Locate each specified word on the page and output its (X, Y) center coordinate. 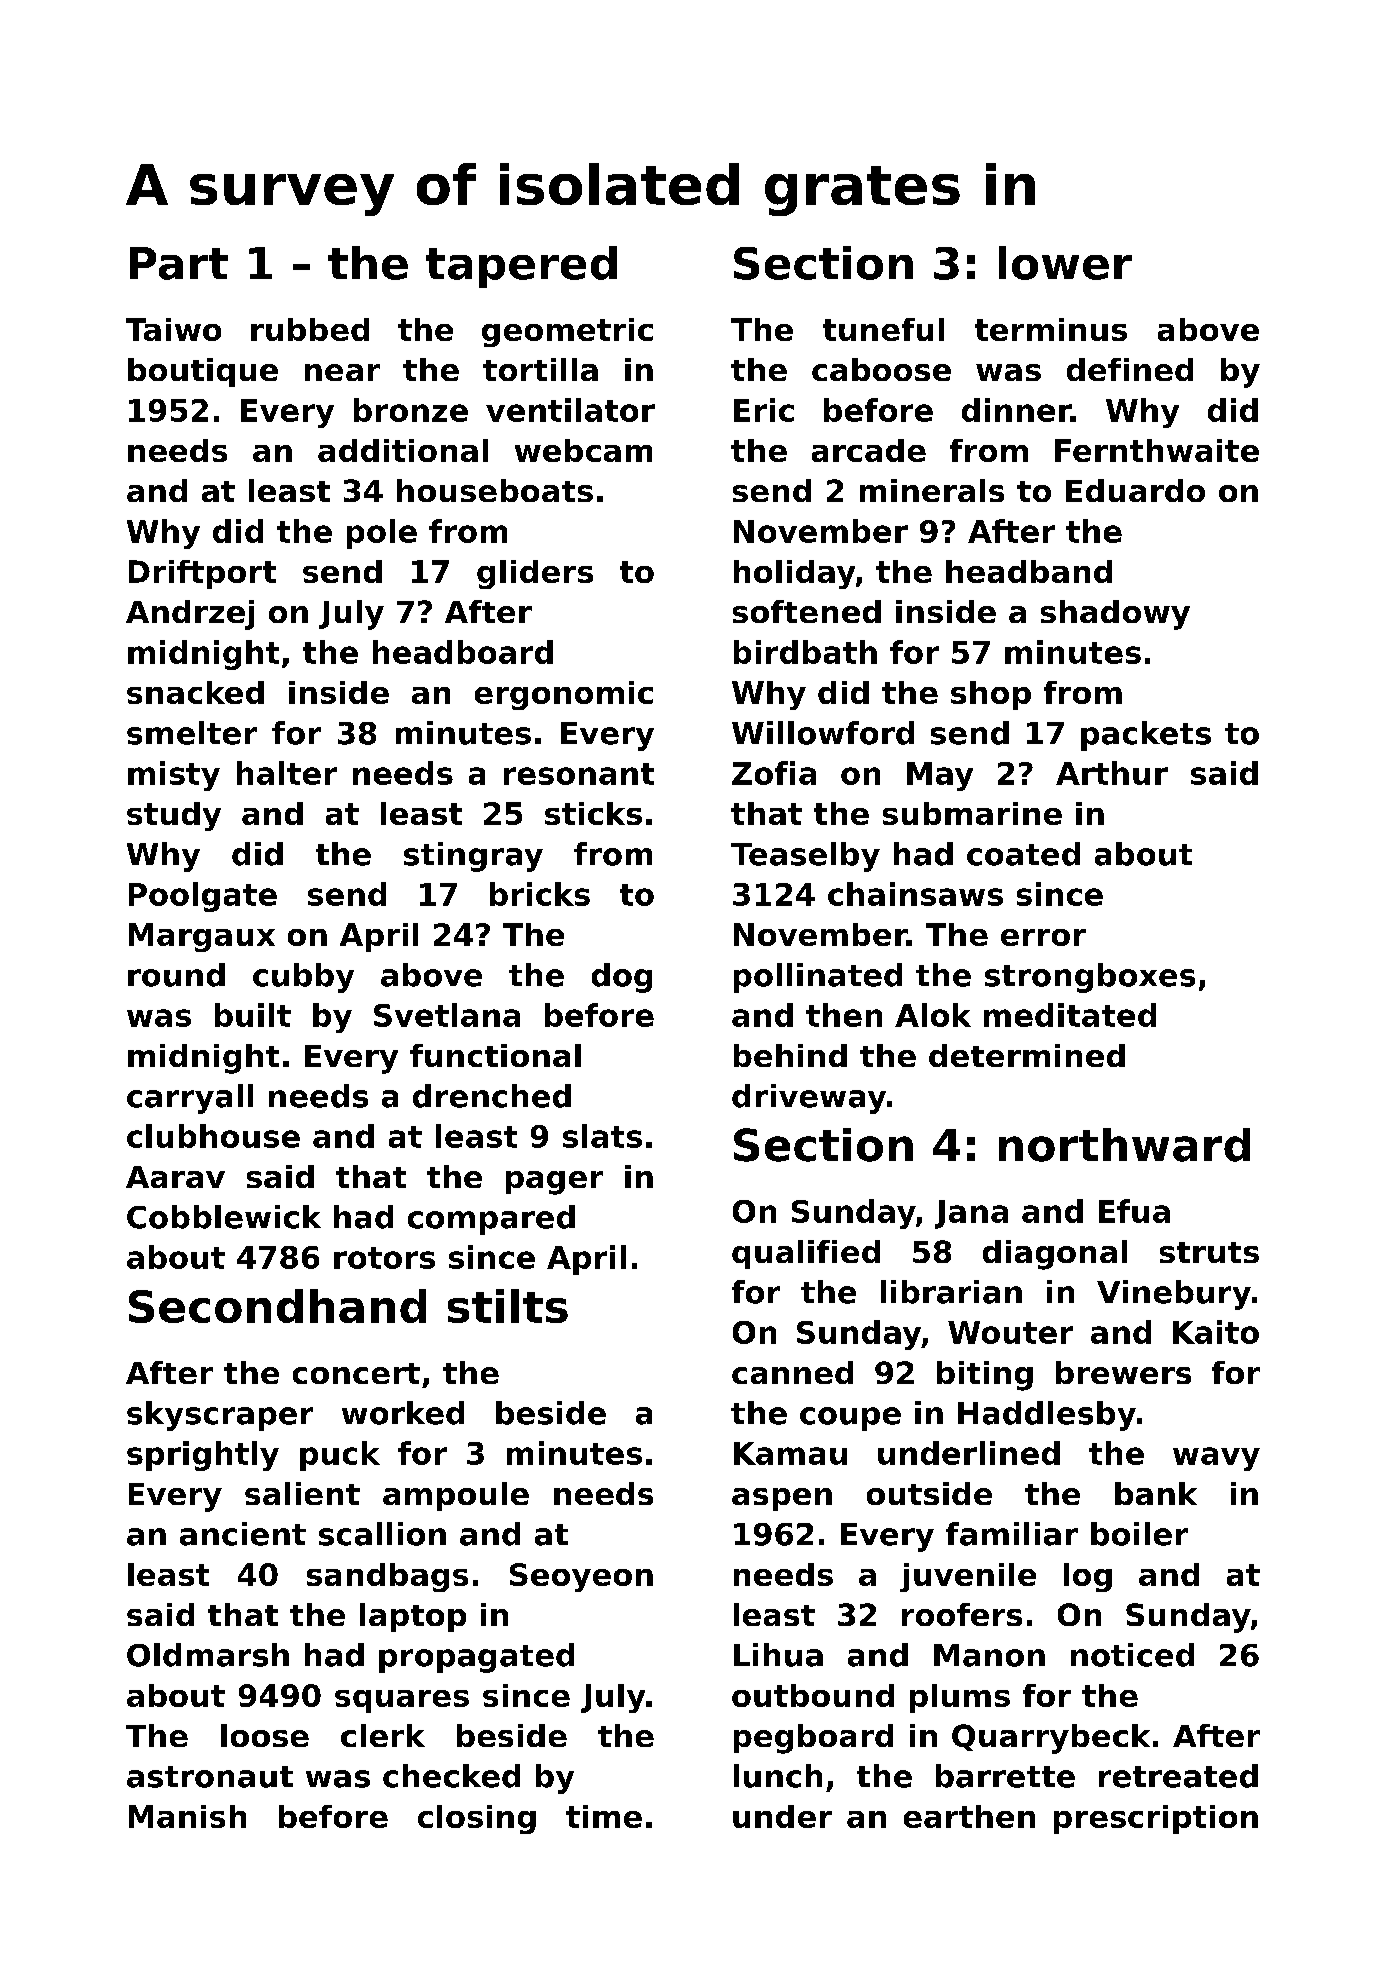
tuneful (883, 329)
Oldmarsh (208, 1655)
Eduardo (1135, 490)
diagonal (1055, 1255)
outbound (813, 1695)
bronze (411, 410)
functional (495, 1055)
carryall (190, 1099)
